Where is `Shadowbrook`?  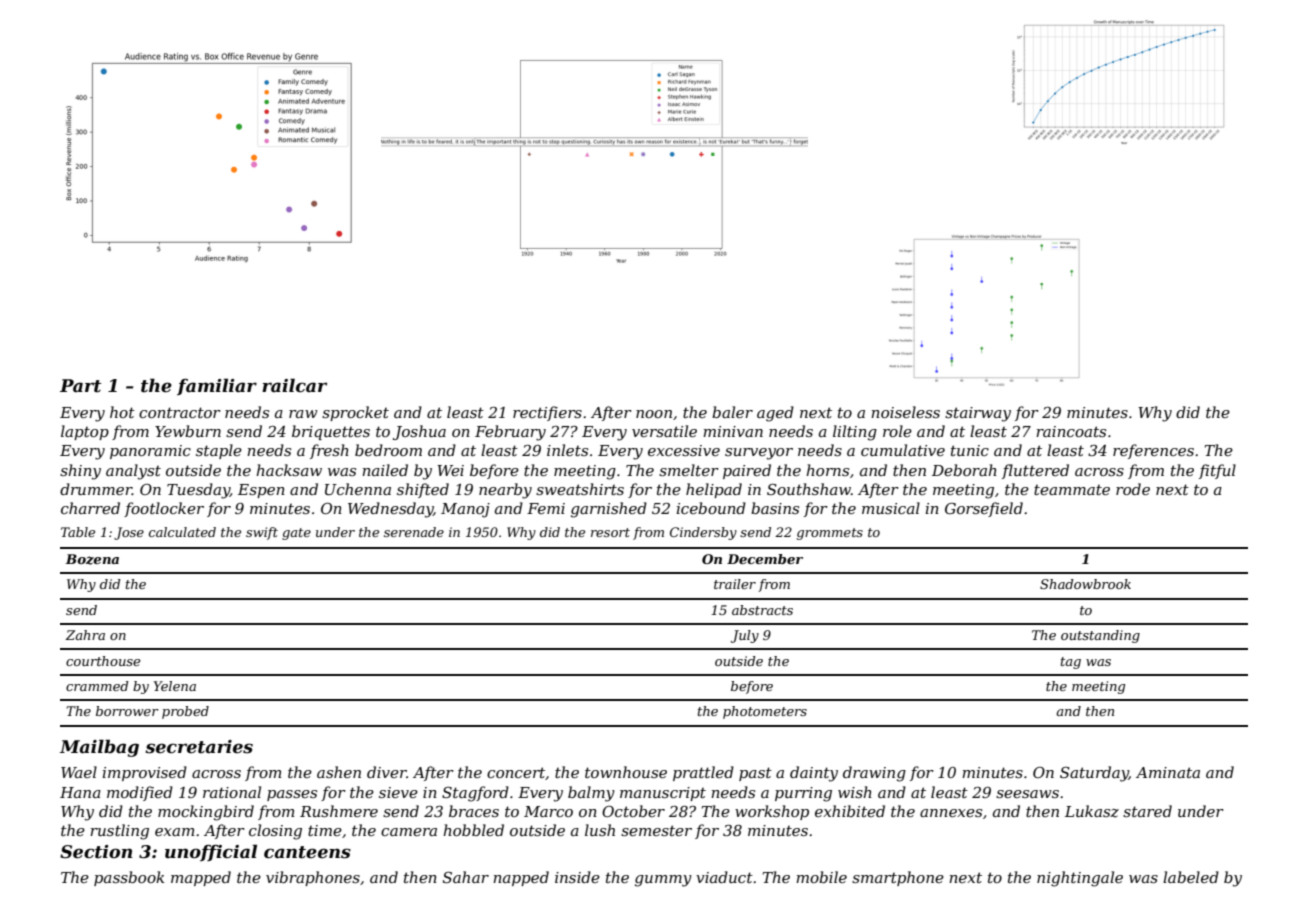 Shadowbrook is located at coordinates (1085, 584).
